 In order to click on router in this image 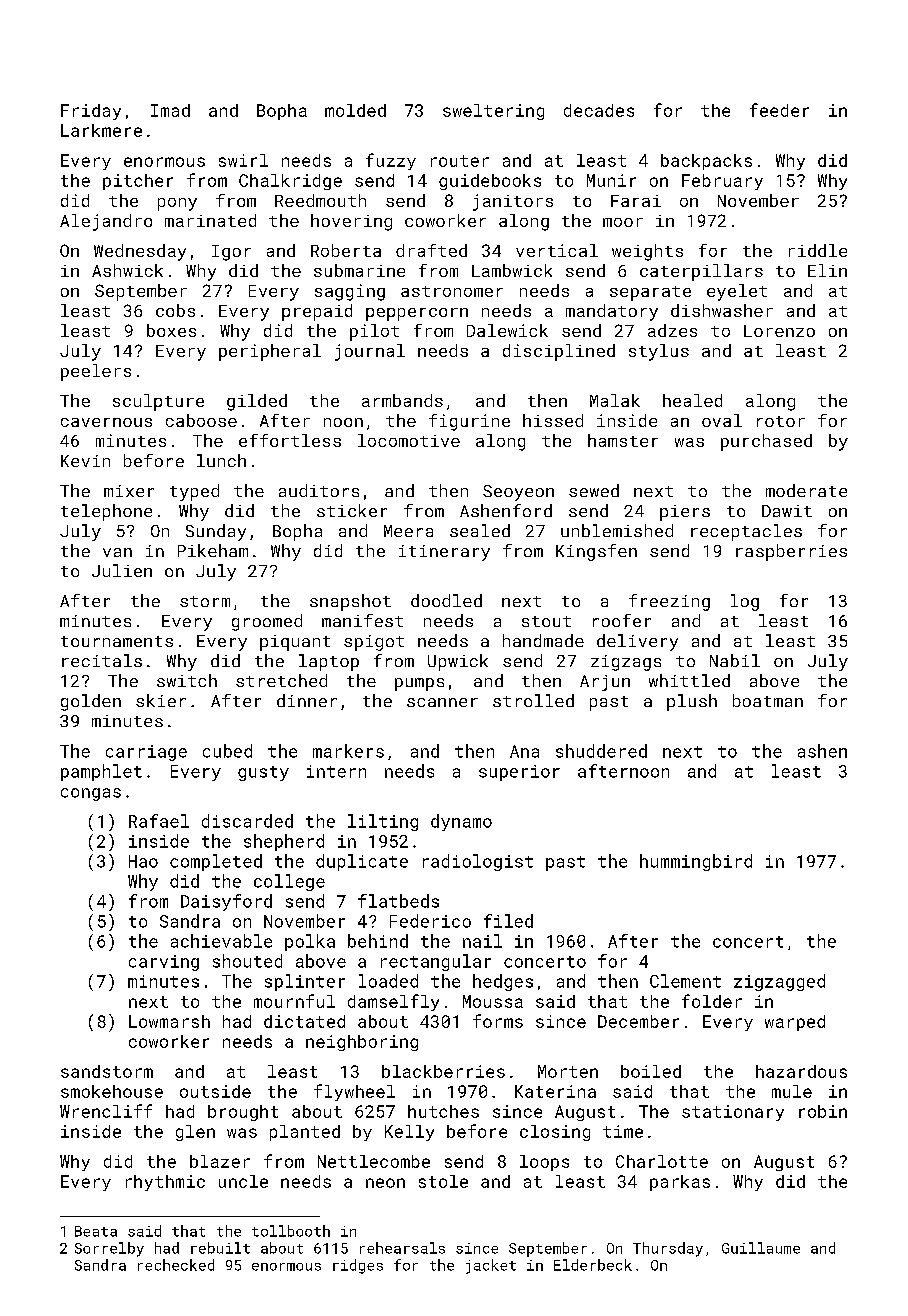, I will do `click(460, 161)`.
